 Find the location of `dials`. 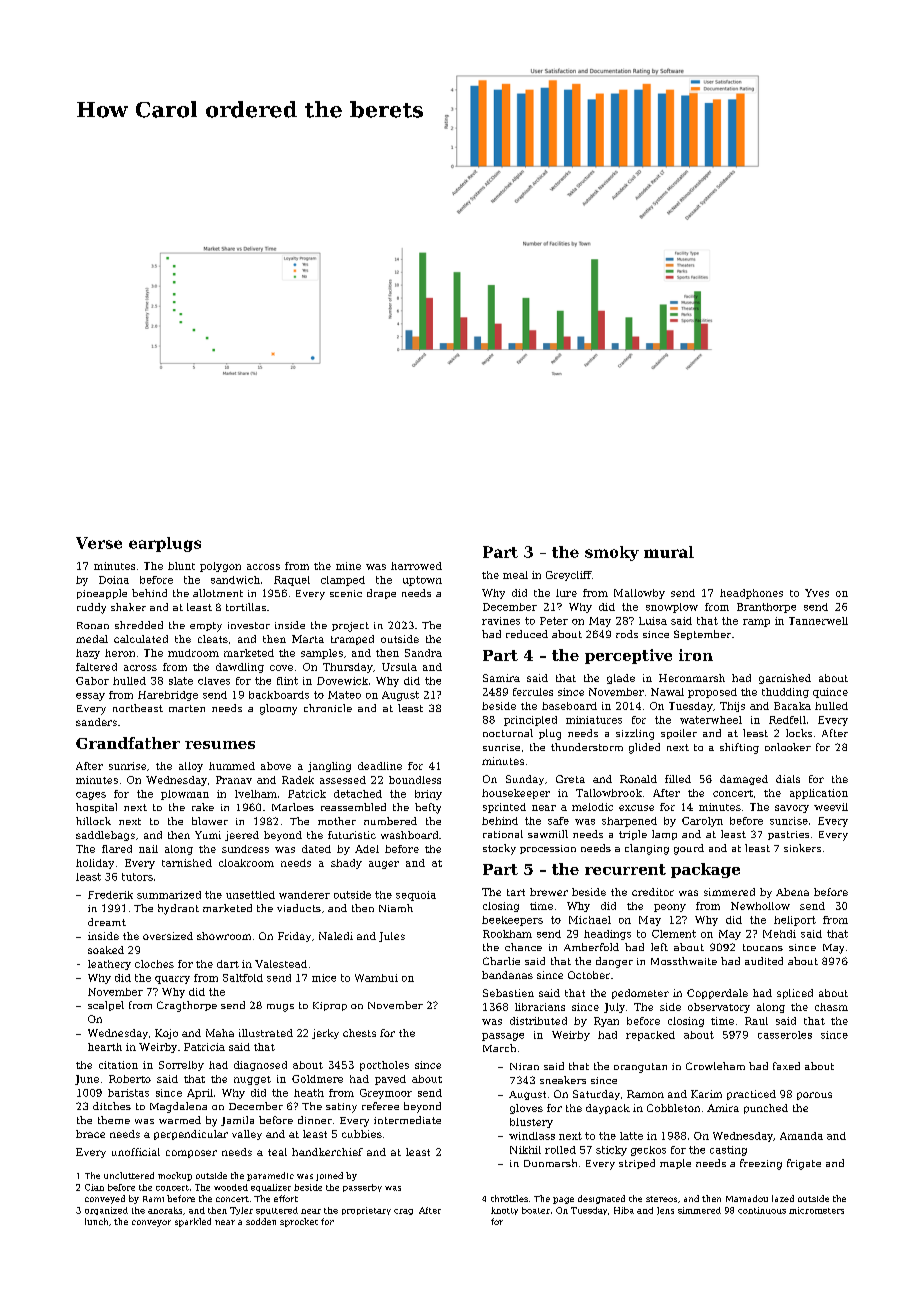

dials is located at coordinates (788, 779).
